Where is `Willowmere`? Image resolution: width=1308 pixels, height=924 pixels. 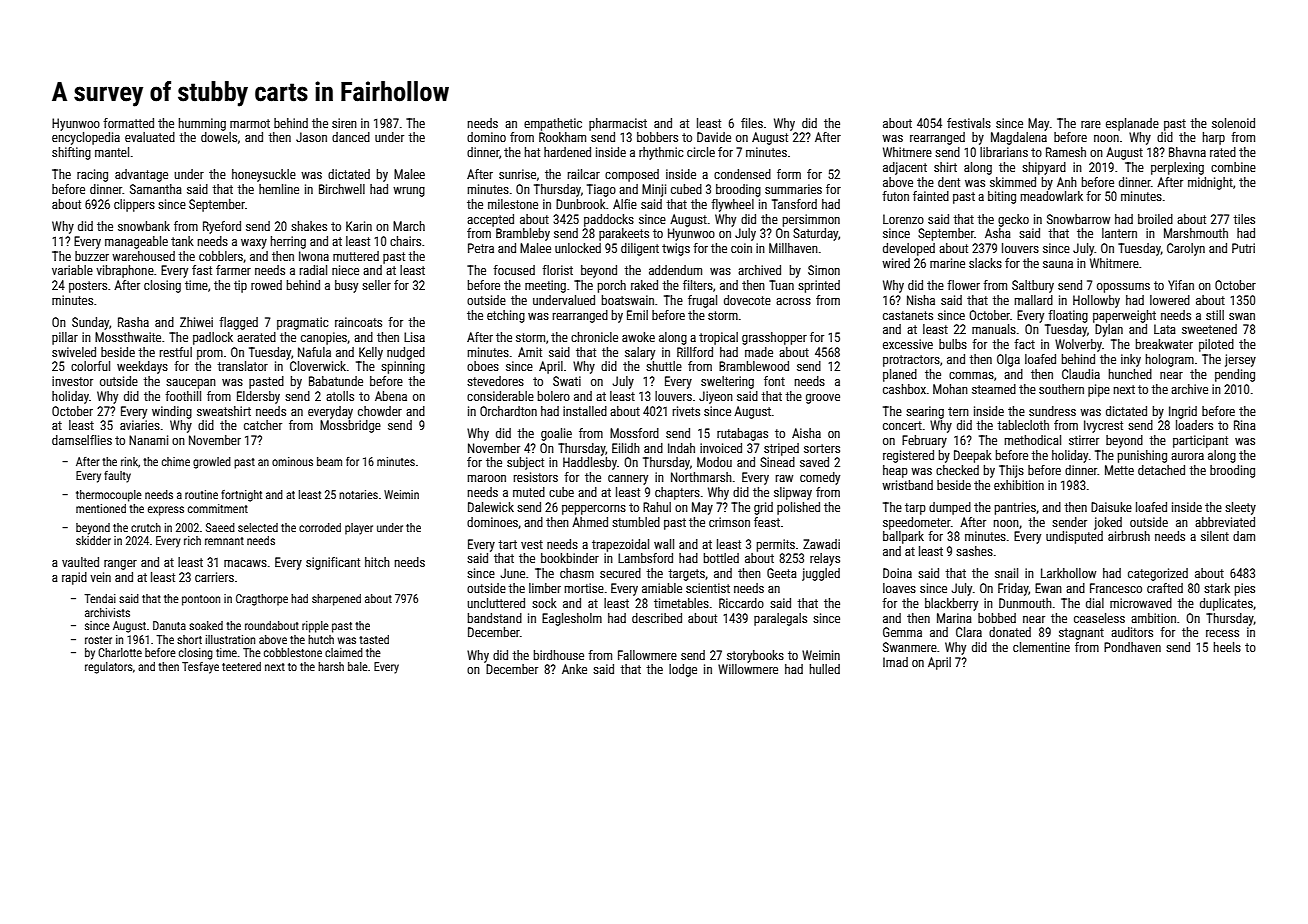 Willowmere is located at coordinates (748, 669).
